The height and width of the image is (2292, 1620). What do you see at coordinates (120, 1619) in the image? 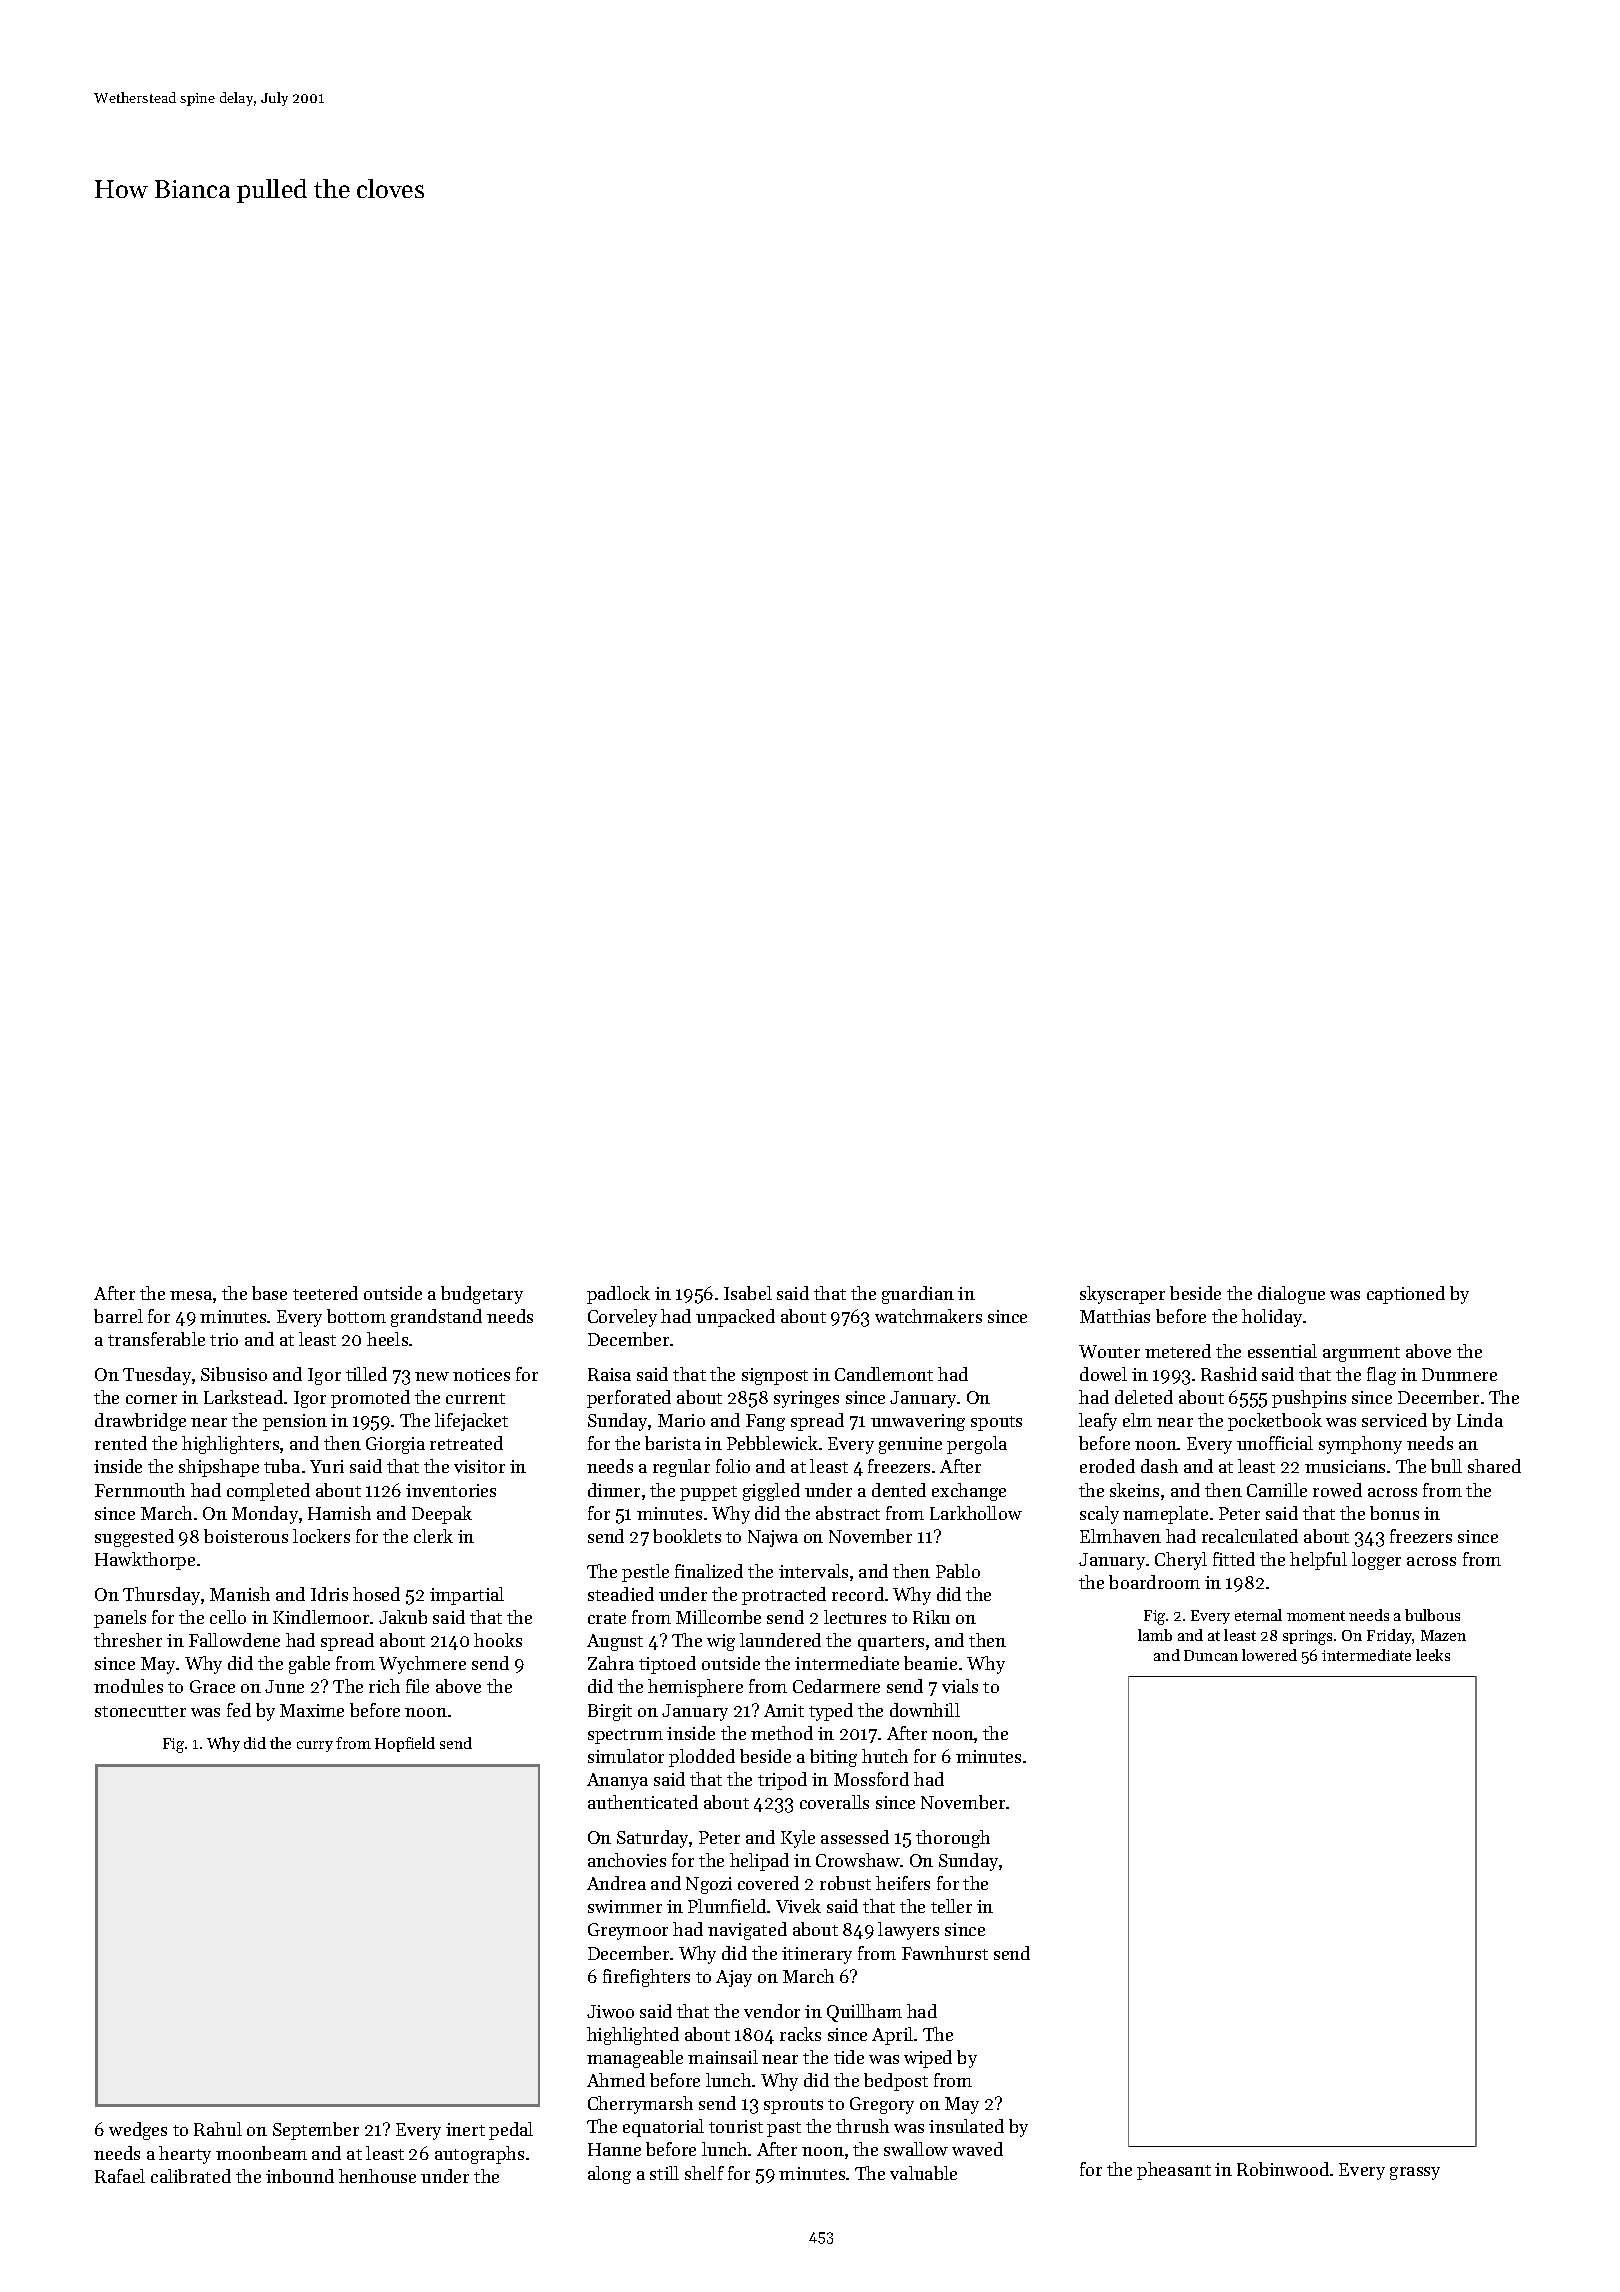
I see `panels` at bounding box center [120, 1619].
